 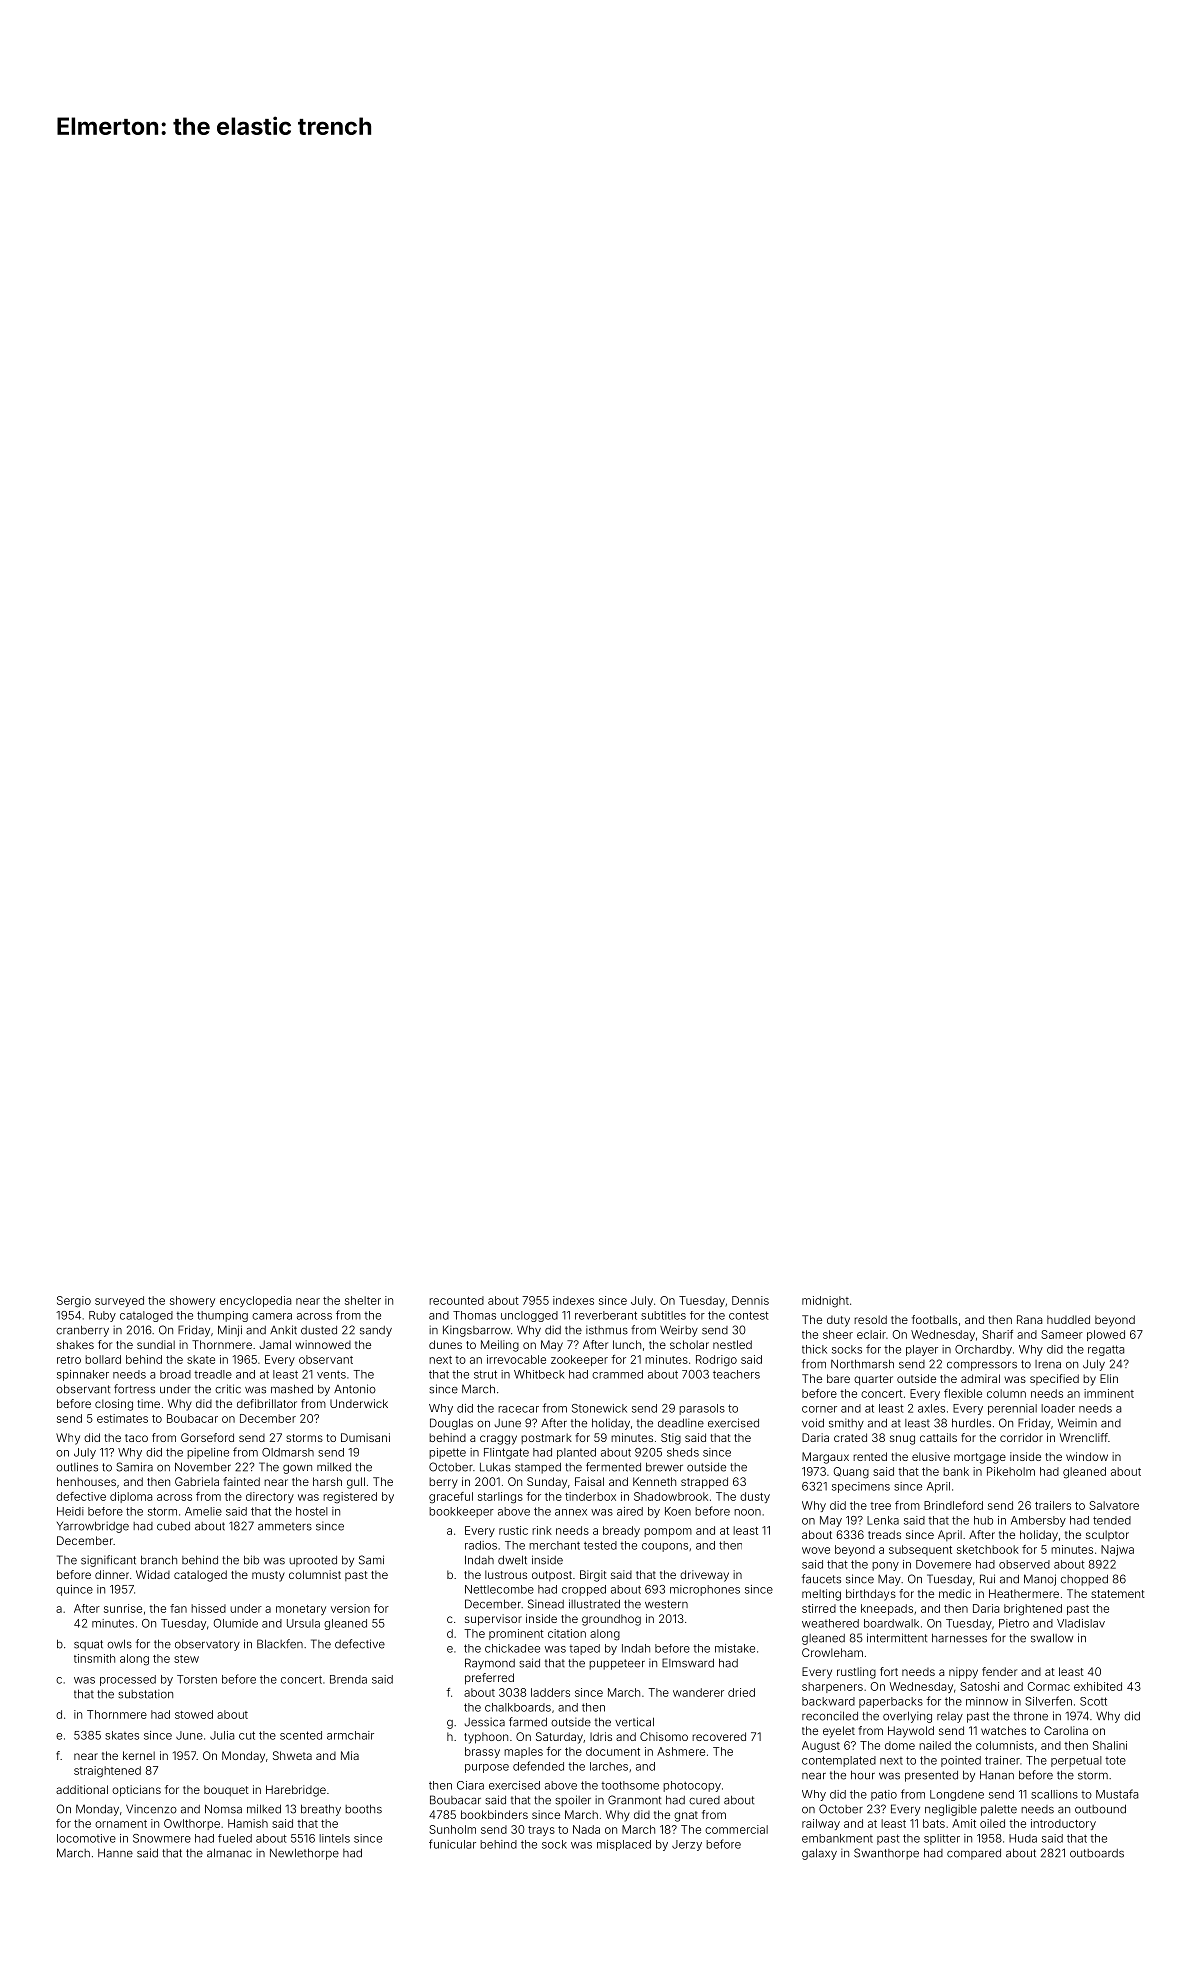 I want to click on spinnaker, so click(x=83, y=1375).
